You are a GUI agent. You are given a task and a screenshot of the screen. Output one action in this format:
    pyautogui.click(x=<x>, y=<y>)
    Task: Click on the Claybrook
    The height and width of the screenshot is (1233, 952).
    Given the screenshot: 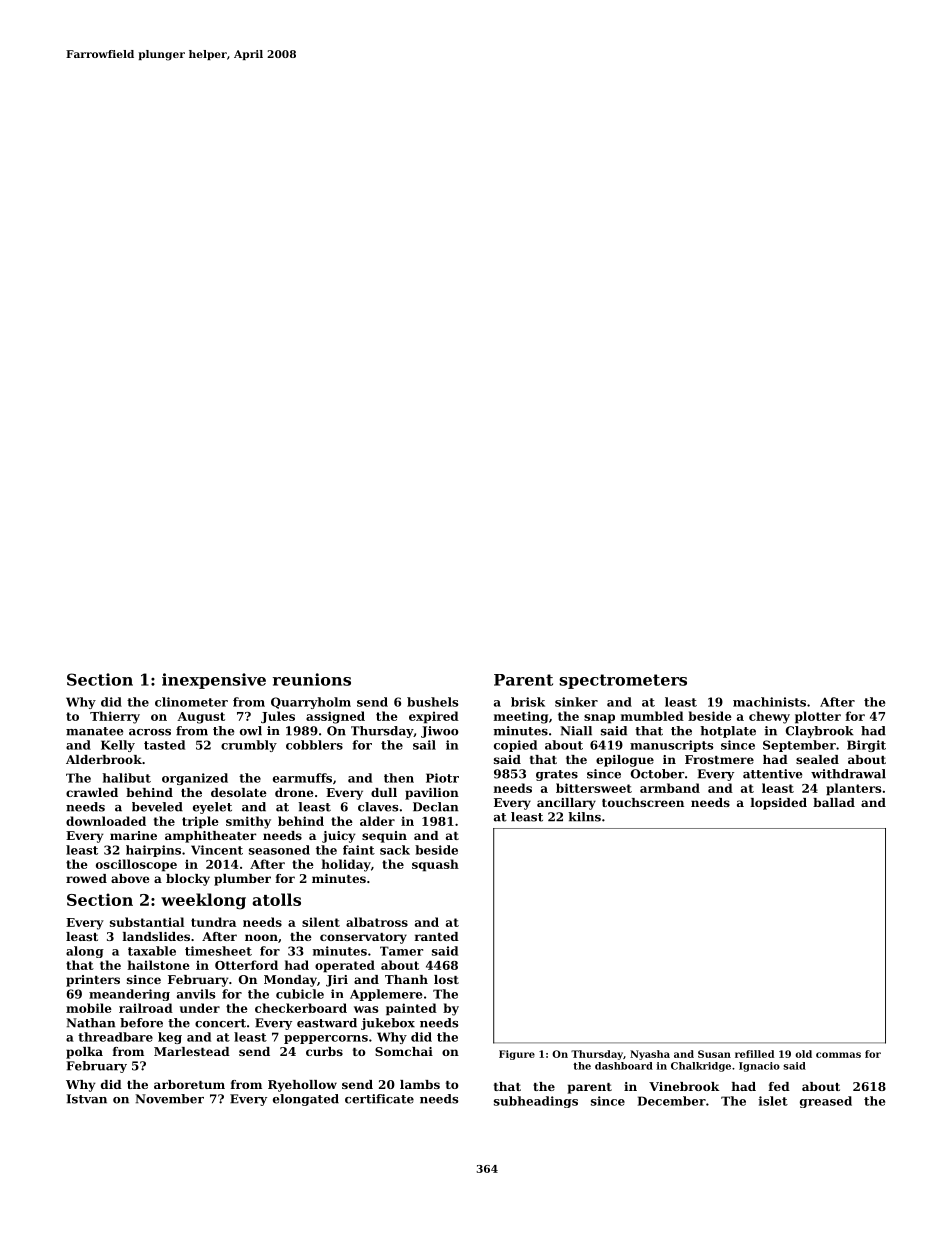 What is the action you would take?
    pyautogui.click(x=820, y=732)
